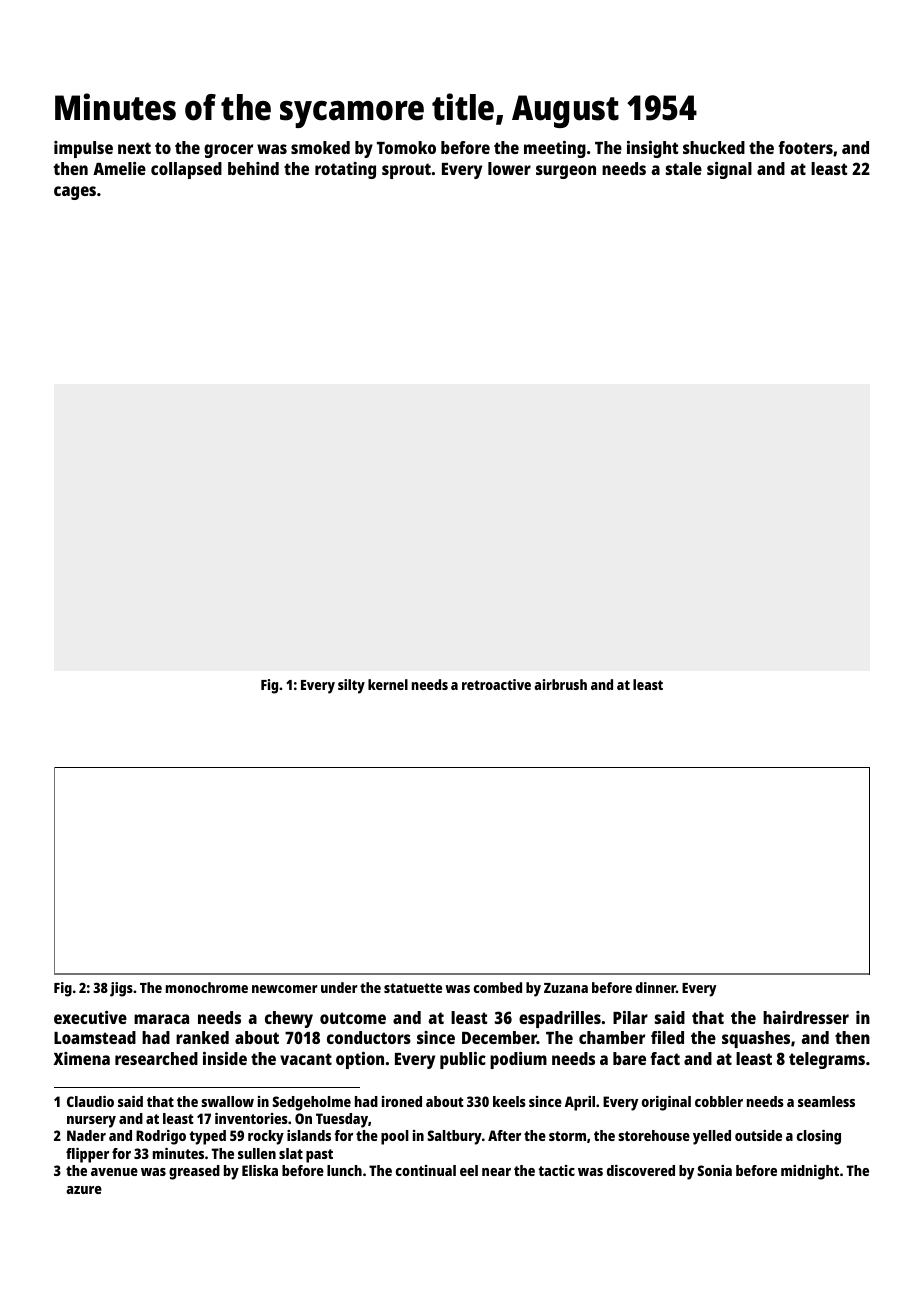 Image resolution: width=924 pixels, height=1308 pixels. What do you see at coordinates (496, 684) in the image?
I see `retroactive` at bounding box center [496, 684].
